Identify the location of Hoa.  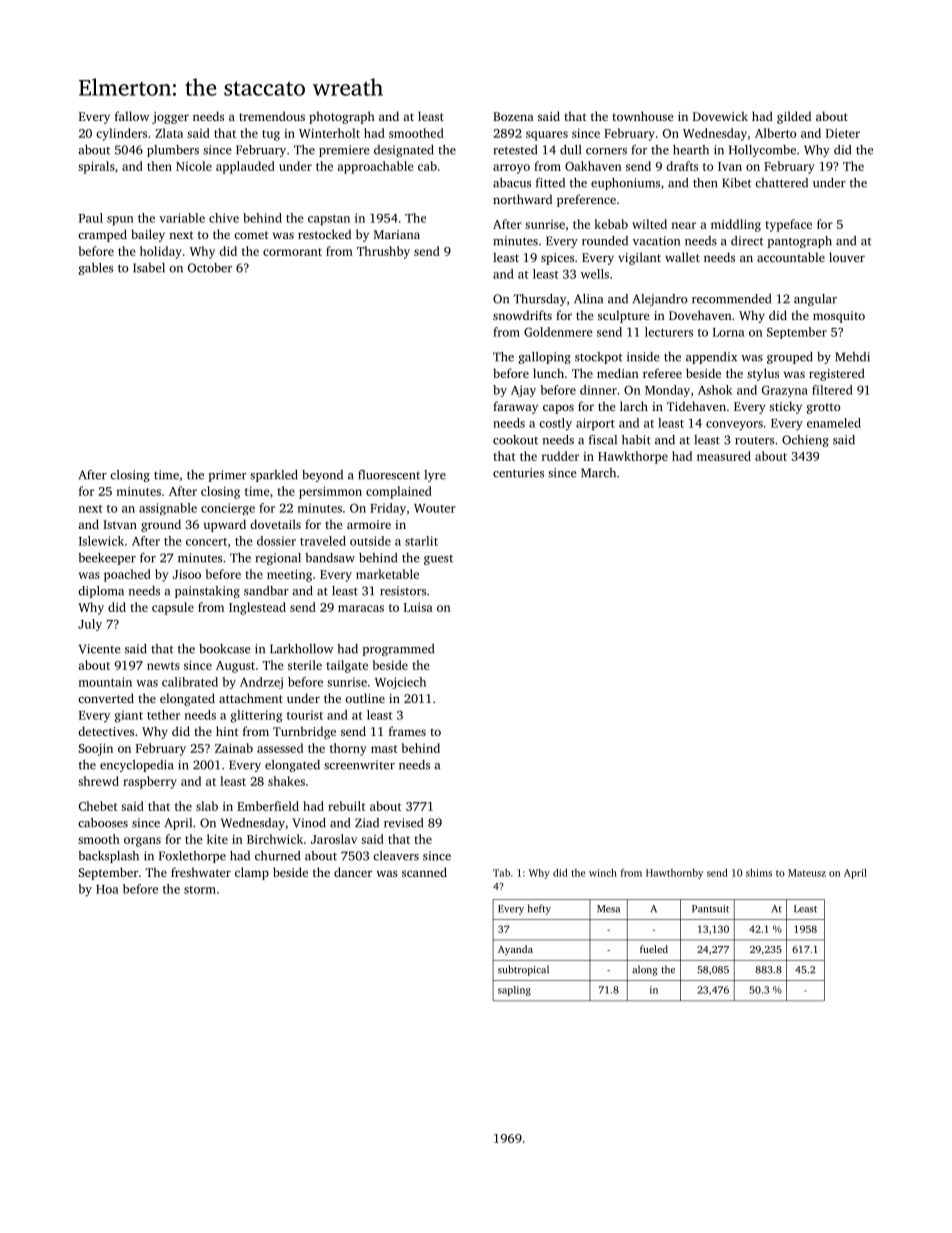
(107, 889).
